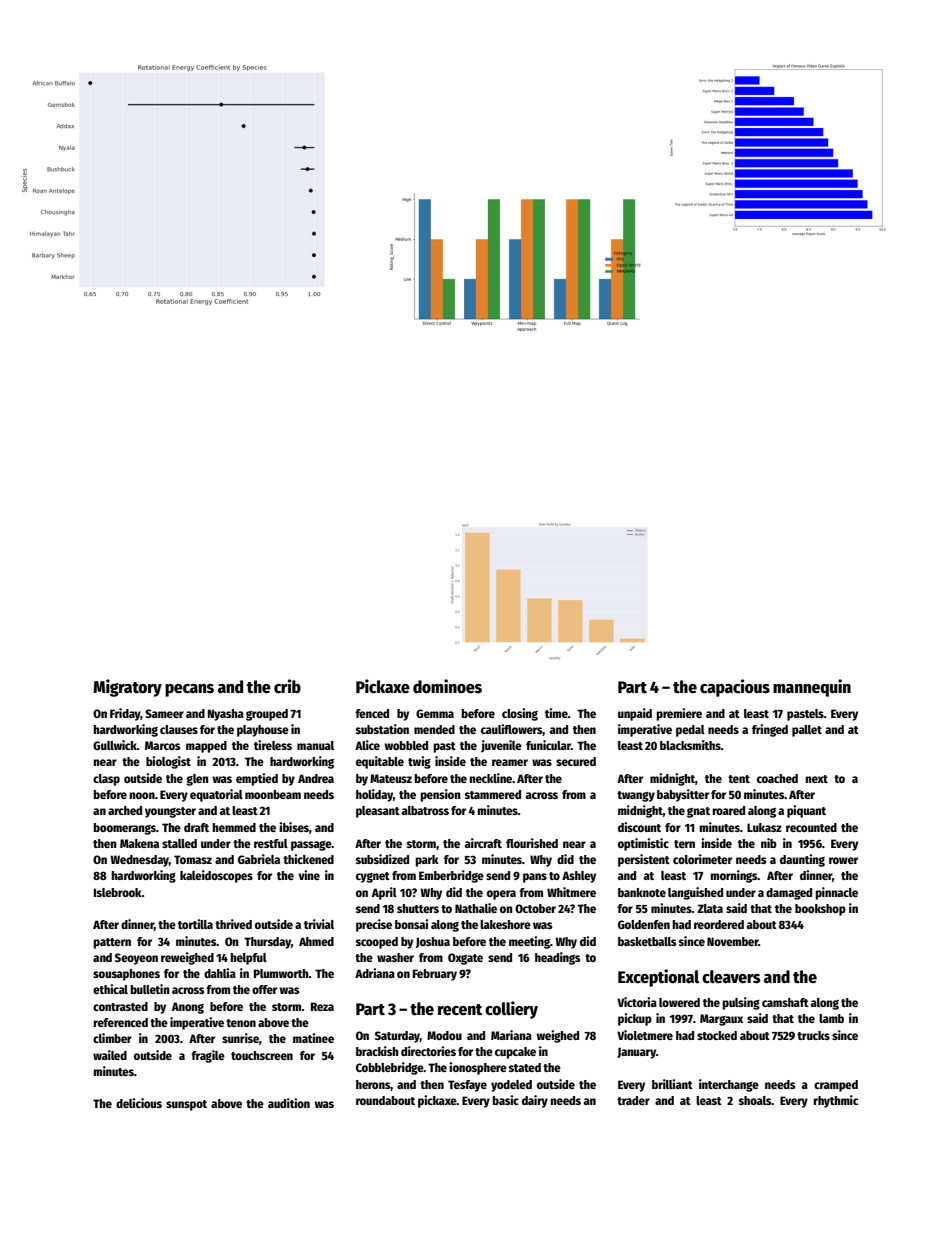 This page has width=952, height=1233. Describe the element at coordinates (741, 1003) in the page. I see `pulsing` at that location.
